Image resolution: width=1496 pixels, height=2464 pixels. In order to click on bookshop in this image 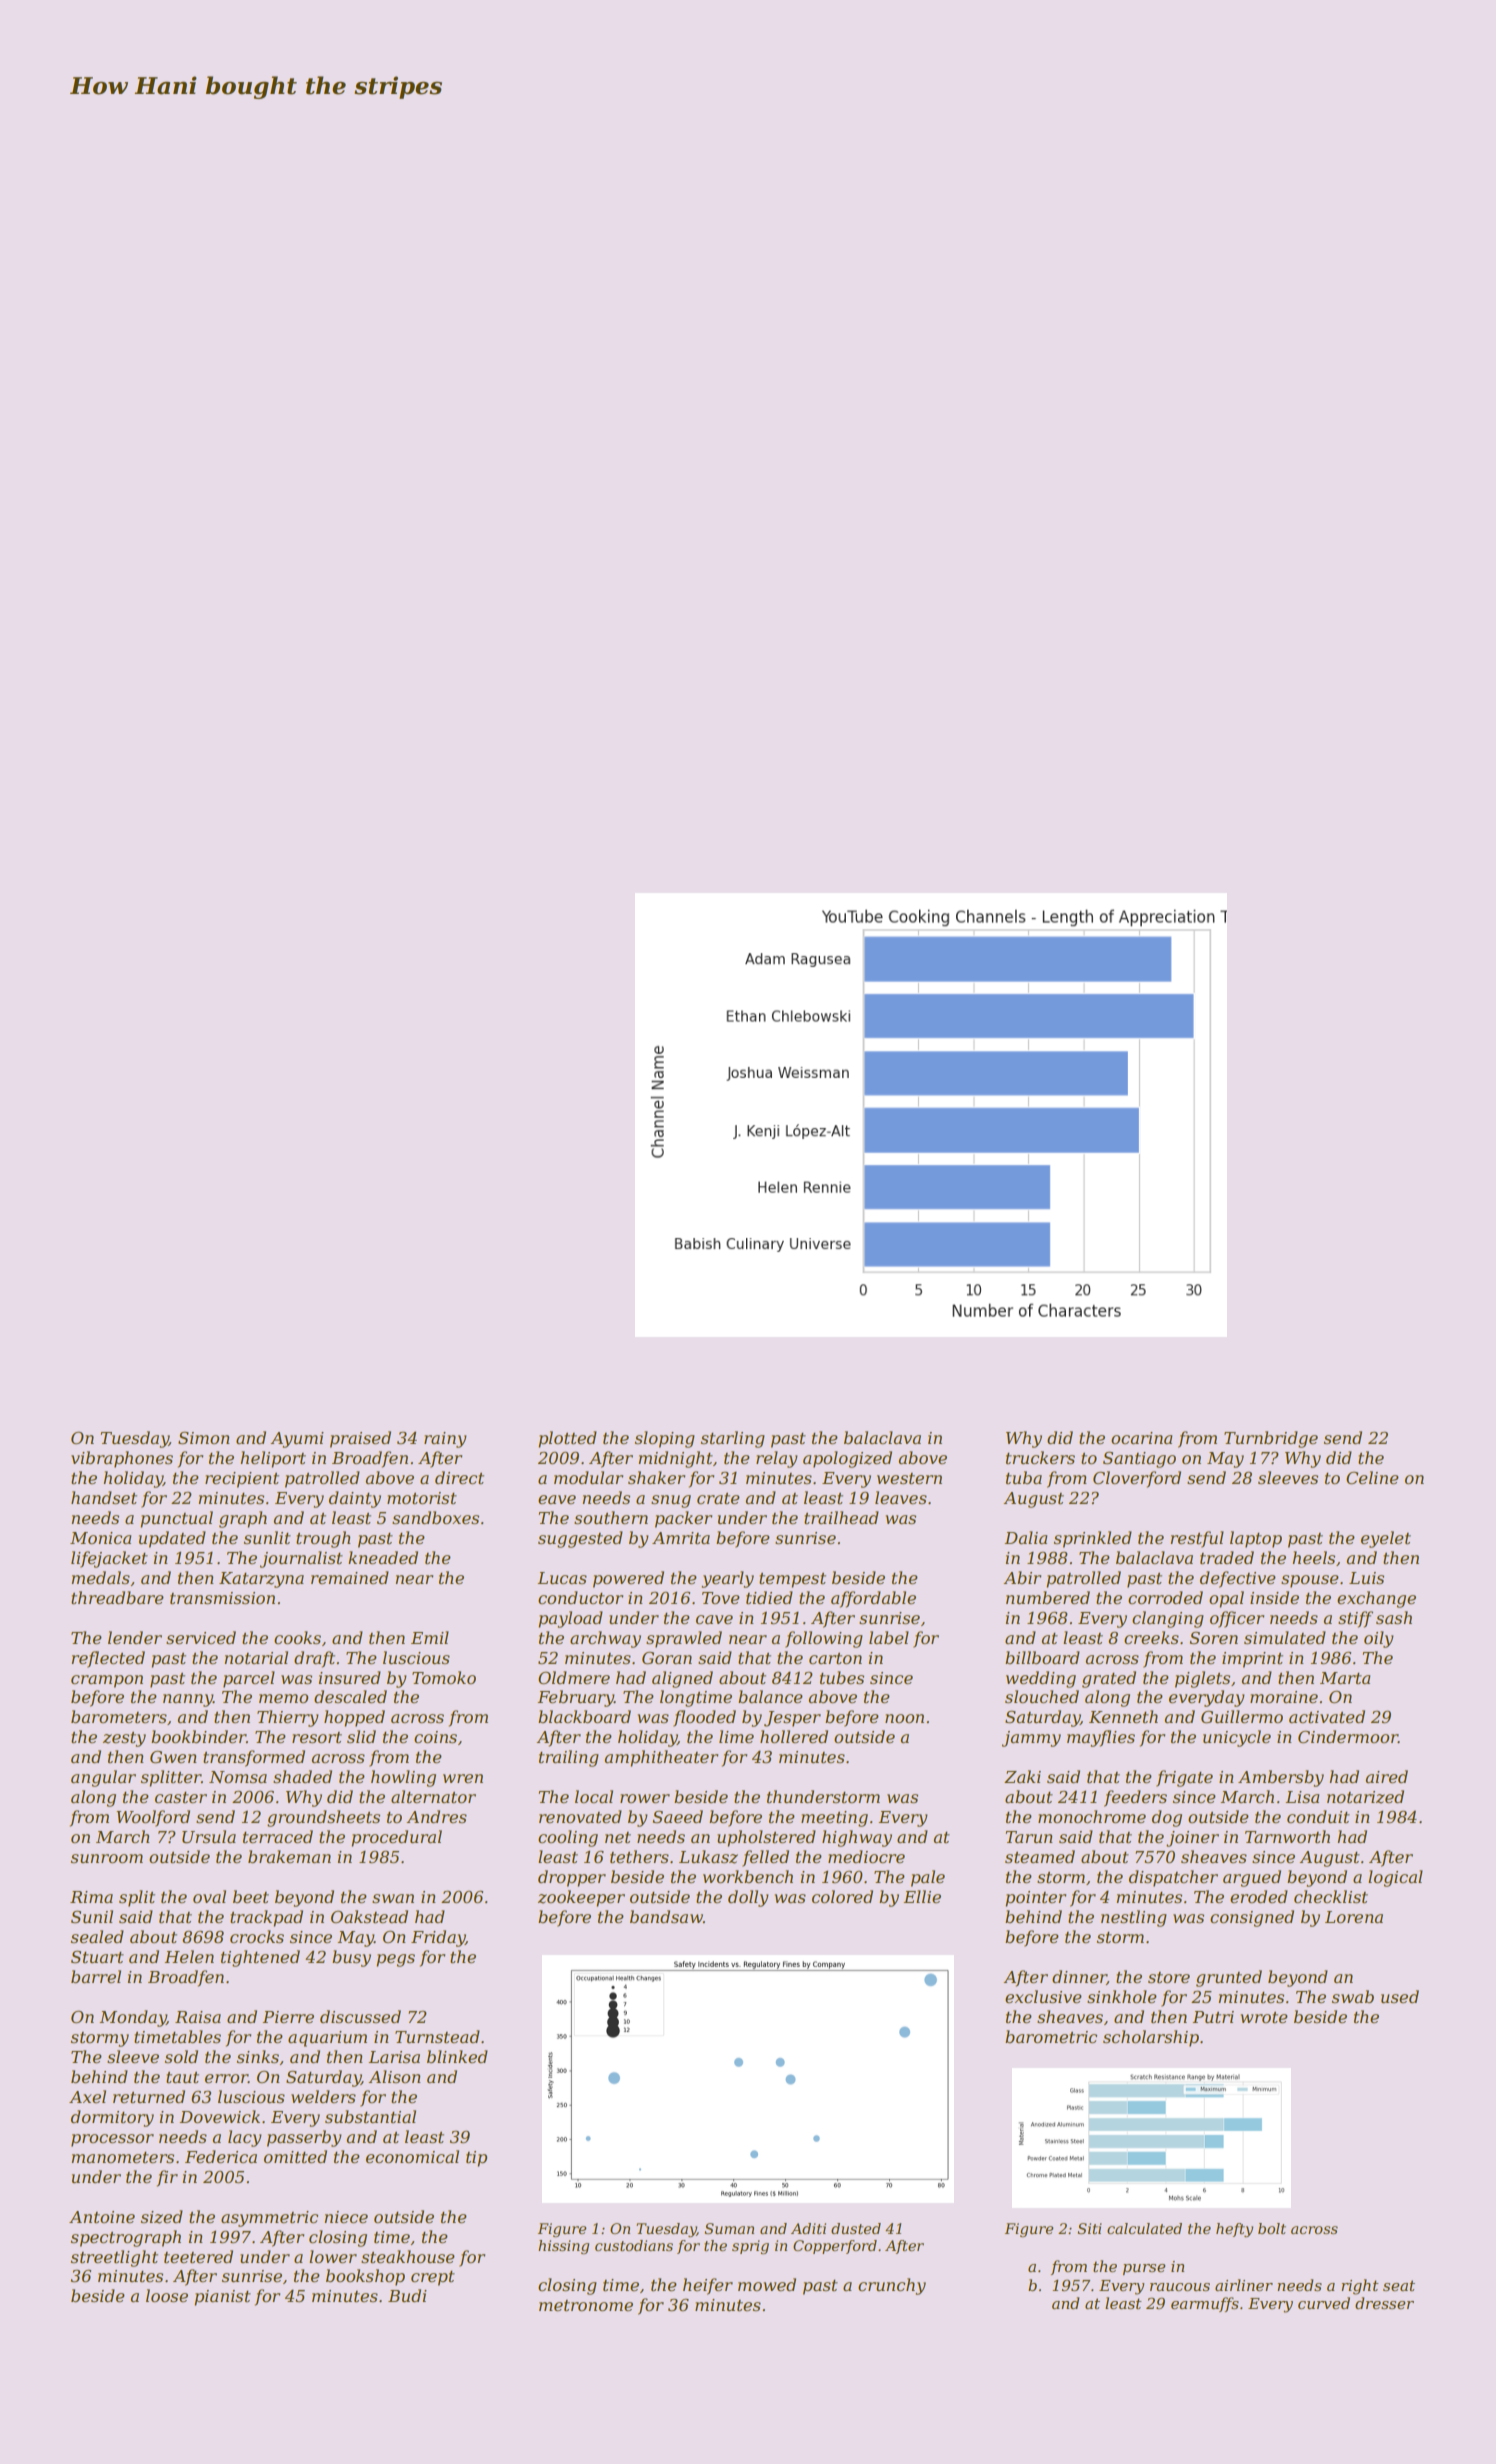, I will do `click(365, 2277)`.
